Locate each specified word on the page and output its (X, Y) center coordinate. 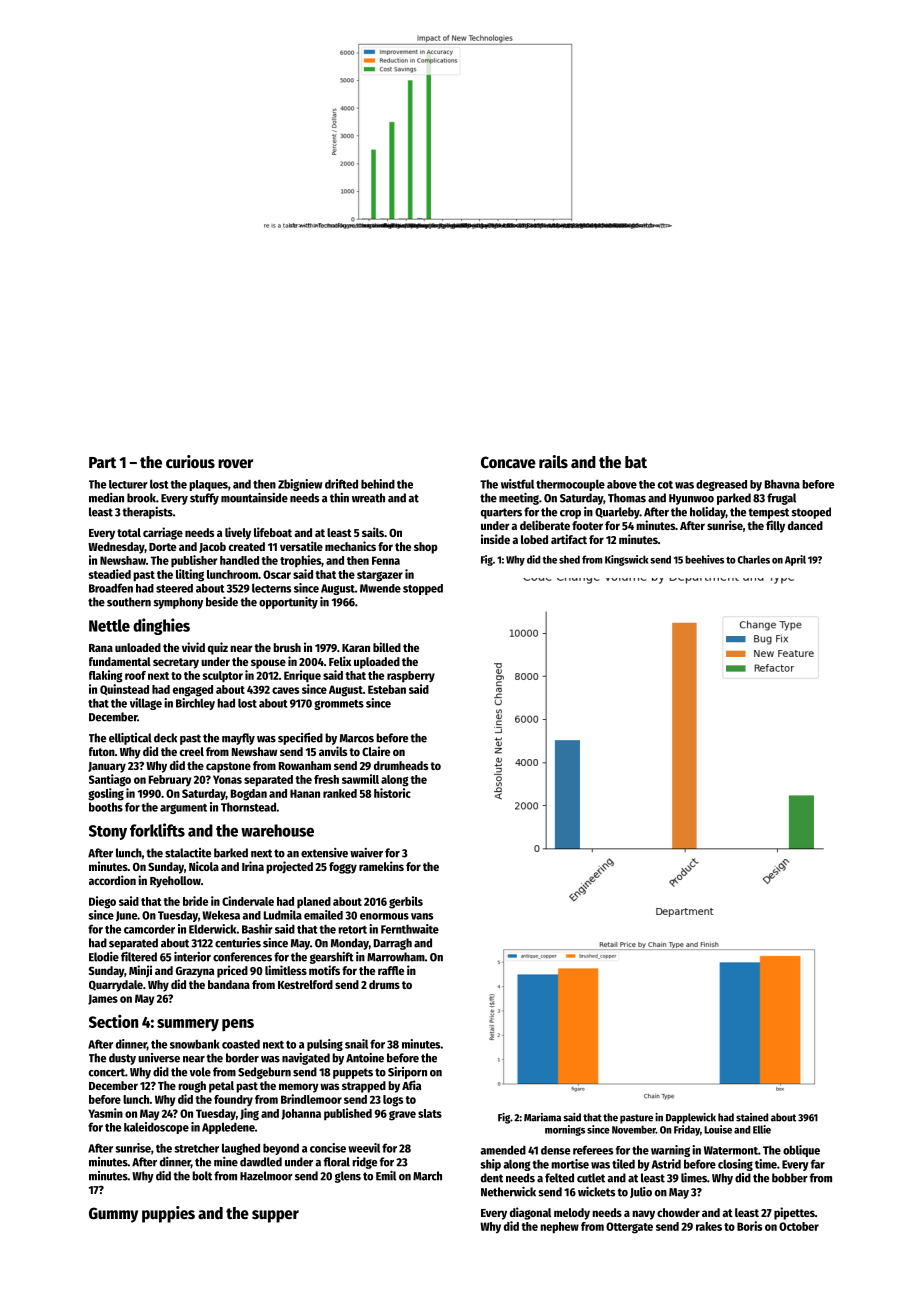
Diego (102, 902)
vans (422, 916)
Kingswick (626, 560)
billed (387, 647)
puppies (168, 1214)
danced (805, 525)
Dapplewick (691, 1118)
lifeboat (273, 532)
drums (384, 984)
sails (373, 532)
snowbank (195, 1044)
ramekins (381, 866)
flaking (106, 676)
